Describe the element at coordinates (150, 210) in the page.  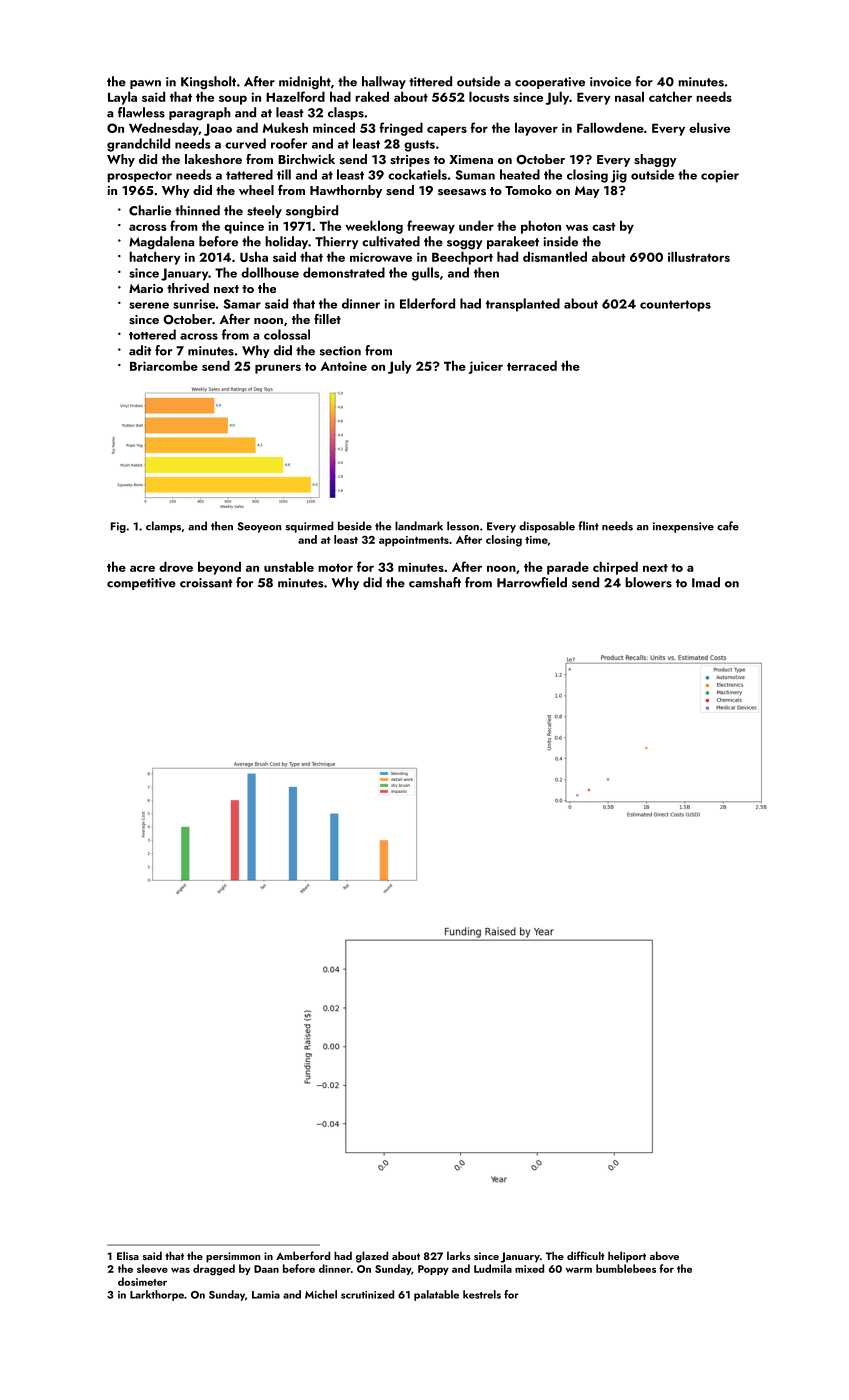
I see `Charlie` at that location.
